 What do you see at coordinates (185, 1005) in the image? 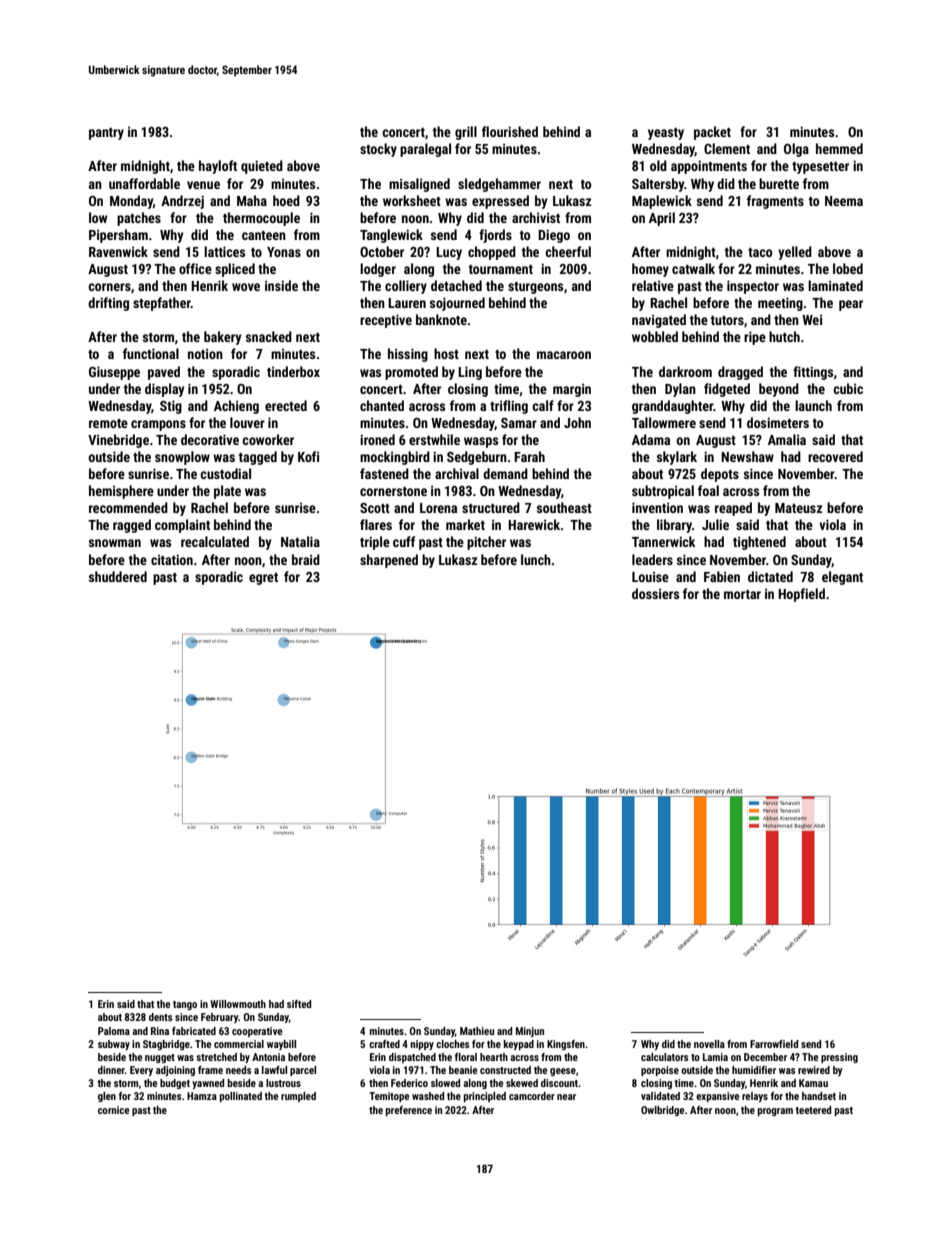
I see `tango` at bounding box center [185, 1005].
